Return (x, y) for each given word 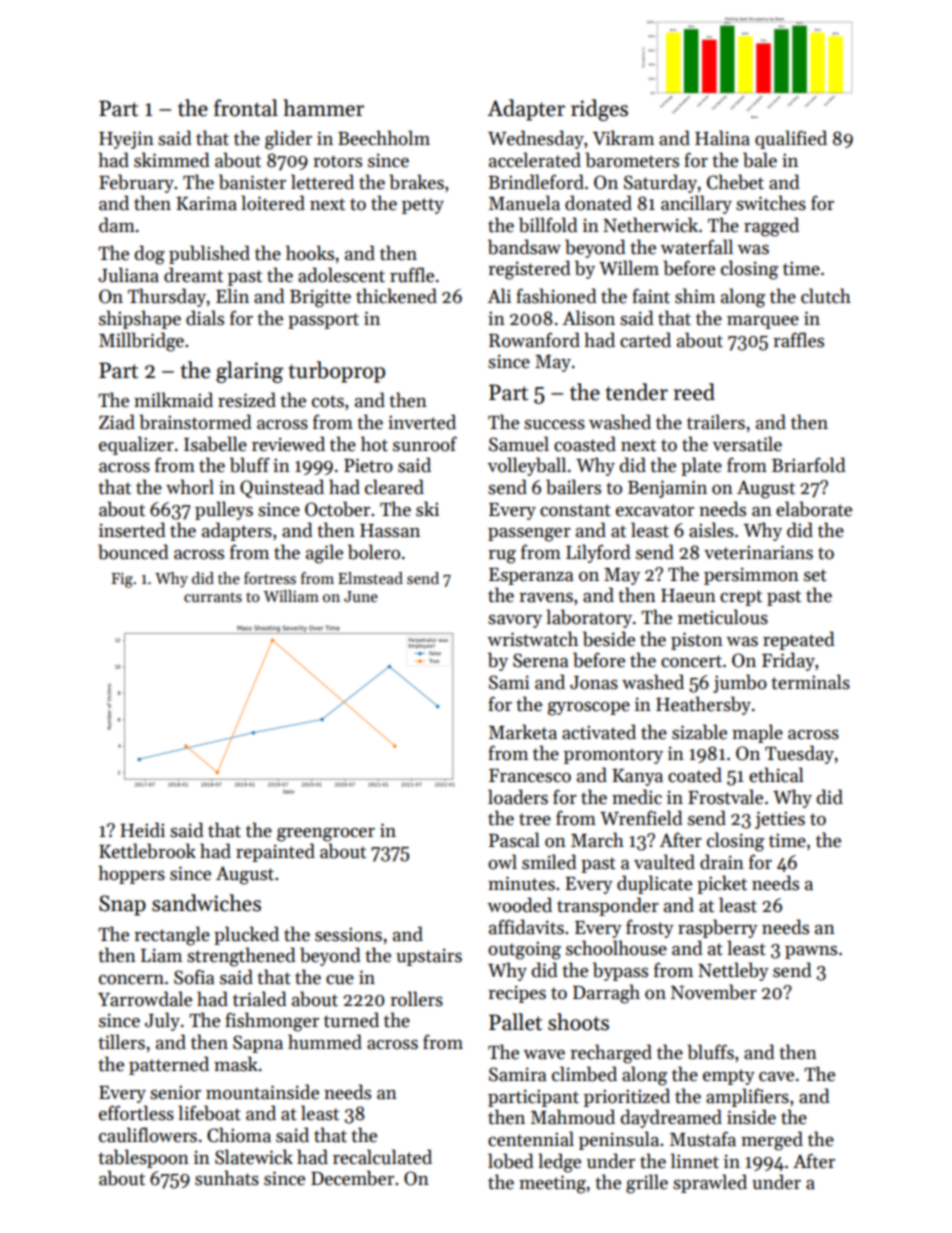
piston (697, 641)
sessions (348, 934)
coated (695, 775)
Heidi (142, 830)
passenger (529, 535)
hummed (325, 1042)
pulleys (224, 510)
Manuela (524, 203)
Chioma (239, 1135)
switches (771, 203)
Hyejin (126, 140)
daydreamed (671, 1118)
